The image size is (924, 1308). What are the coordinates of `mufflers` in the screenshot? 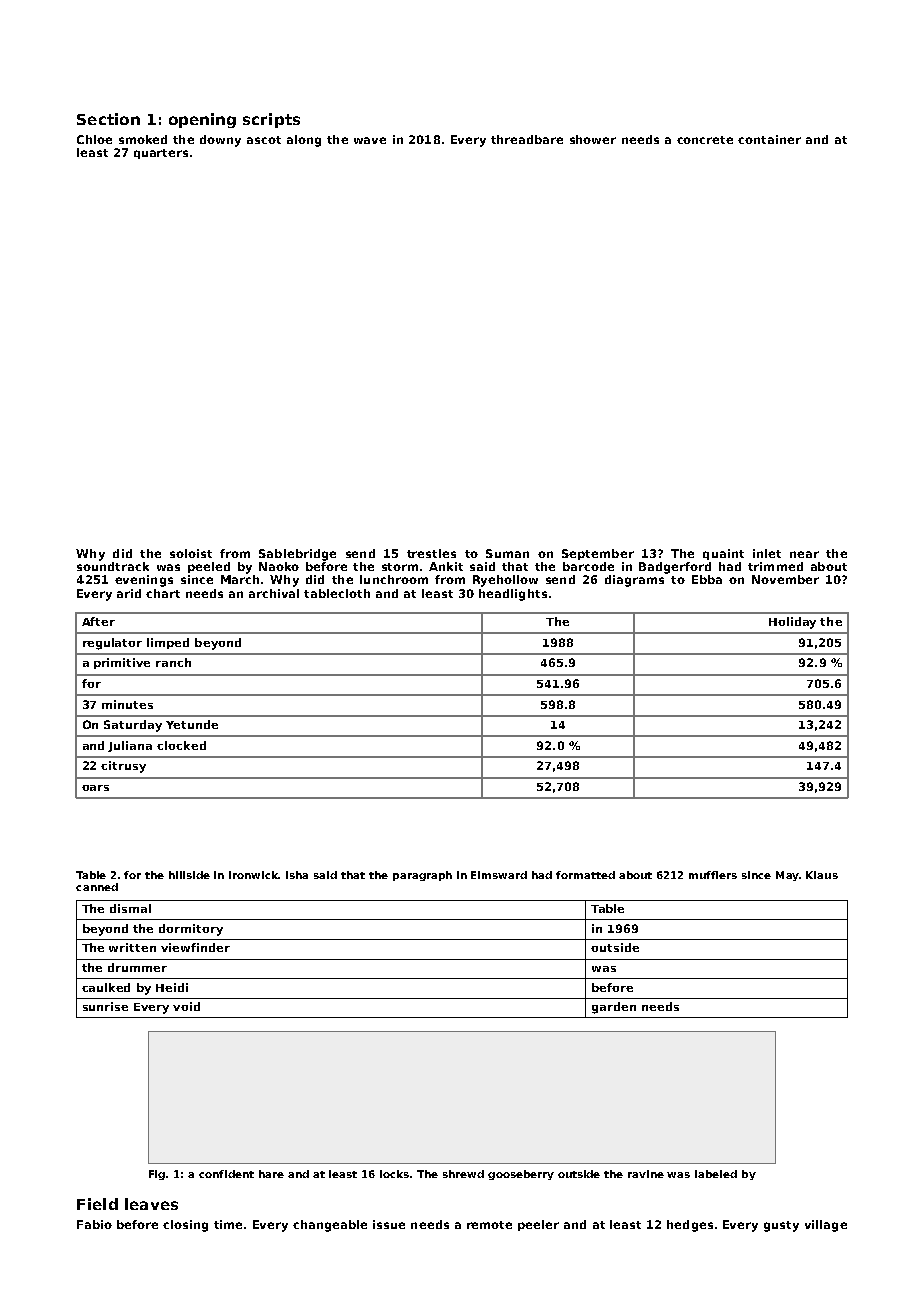 It's located at (713, 875).
